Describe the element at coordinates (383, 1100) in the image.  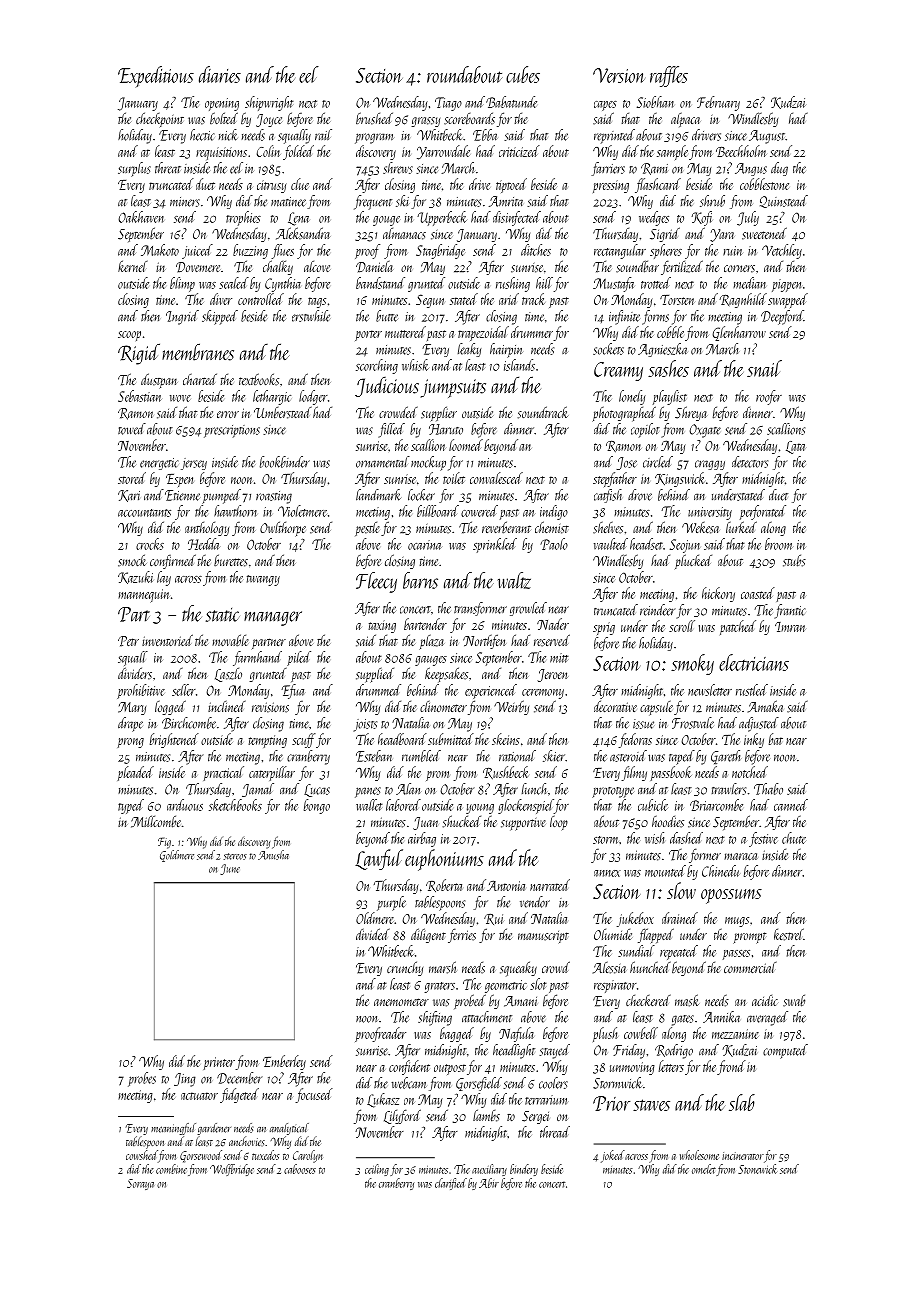
I see `Lukasz` at that location.
